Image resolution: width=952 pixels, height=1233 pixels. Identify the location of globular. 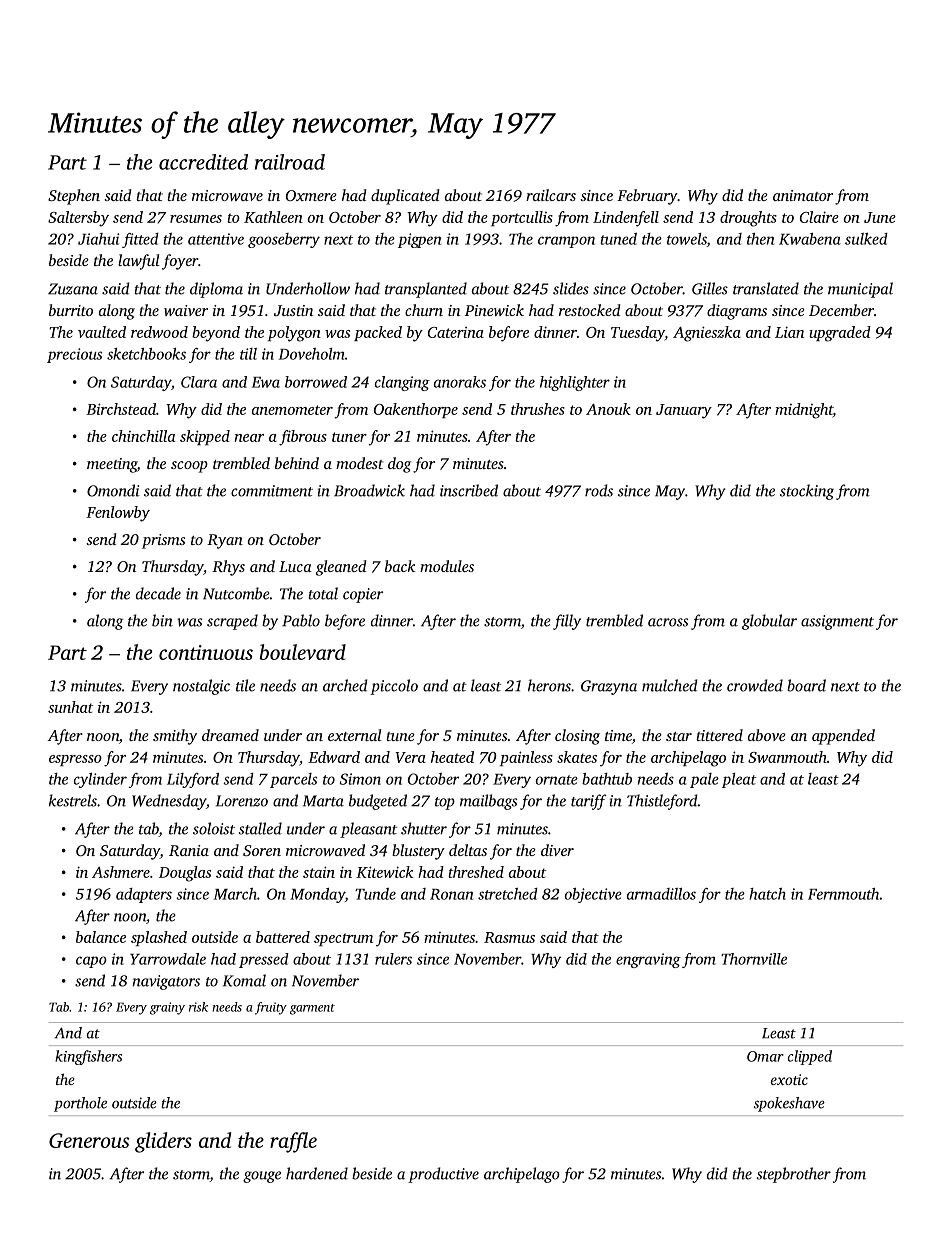
(769, 622).
